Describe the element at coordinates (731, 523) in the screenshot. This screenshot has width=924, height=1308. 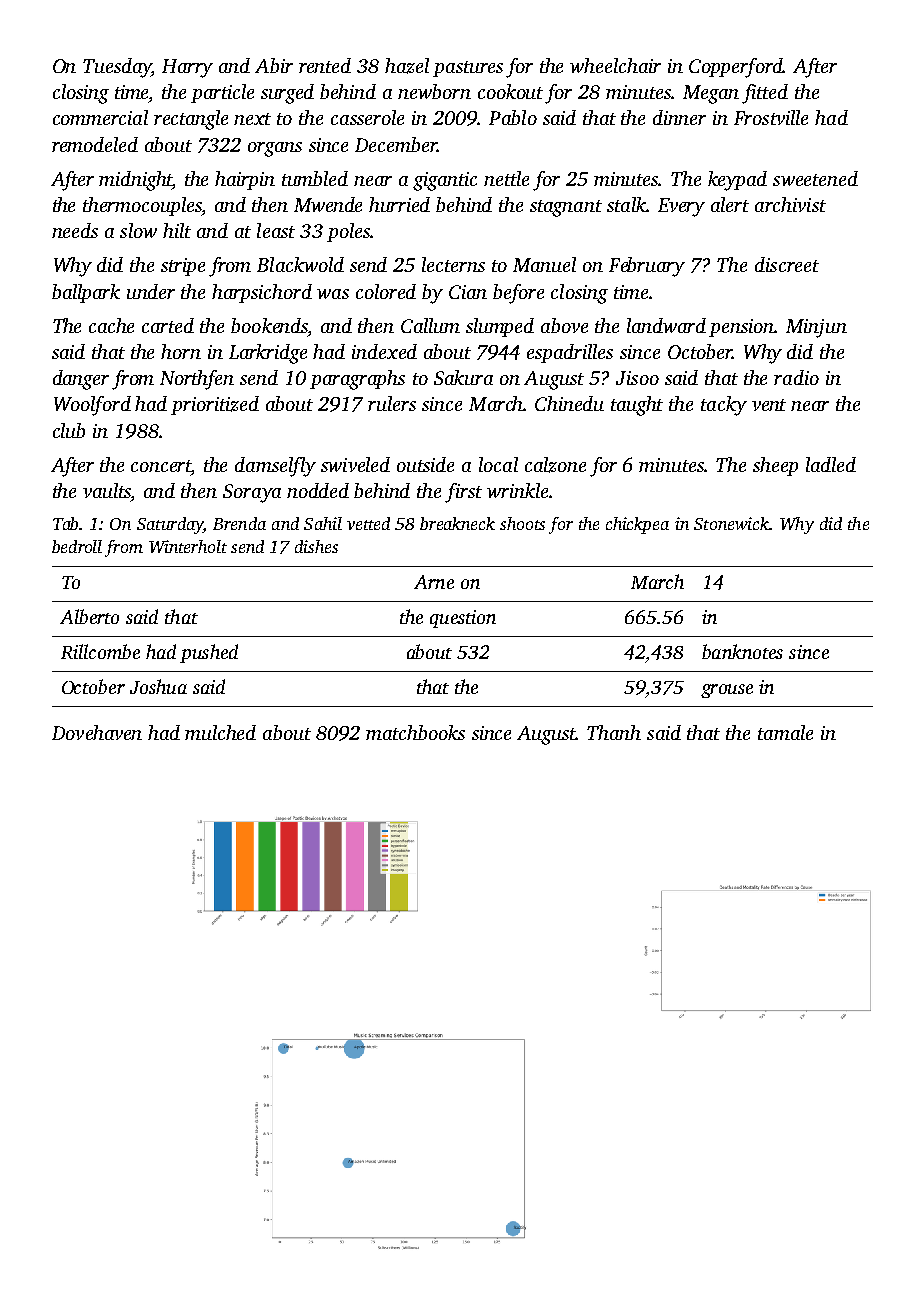
I see `Stonewick` at that location.
